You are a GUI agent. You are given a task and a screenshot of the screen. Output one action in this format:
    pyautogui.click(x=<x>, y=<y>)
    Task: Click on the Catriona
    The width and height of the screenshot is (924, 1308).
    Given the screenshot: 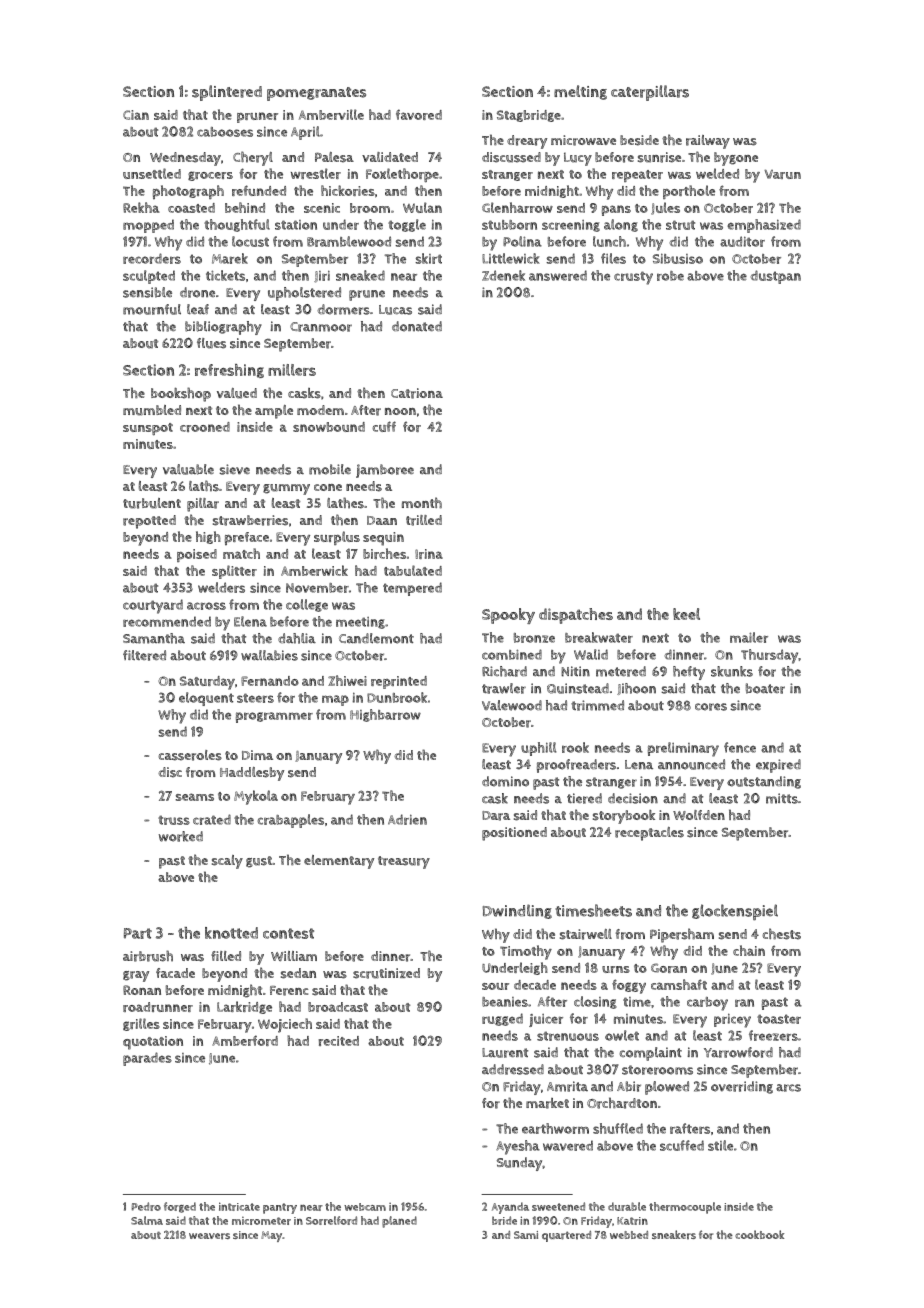 What is the action you would take?
    pyautogui.click(x=417, y=393)
